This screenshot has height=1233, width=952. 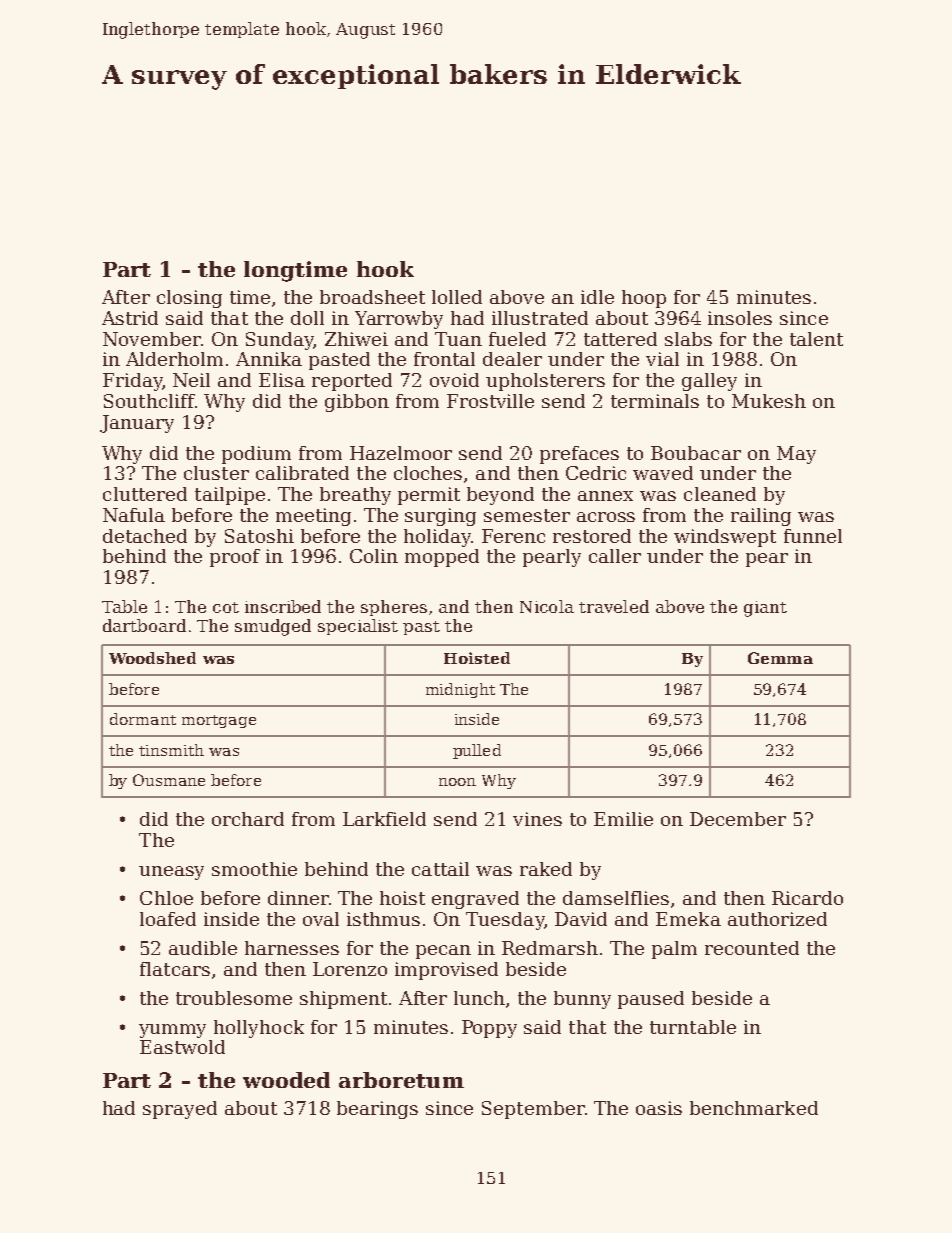 What do you see at coordinates (180, 1110) in the screenshot?
I see `sprayed` at bounding box center [180, 1110].
